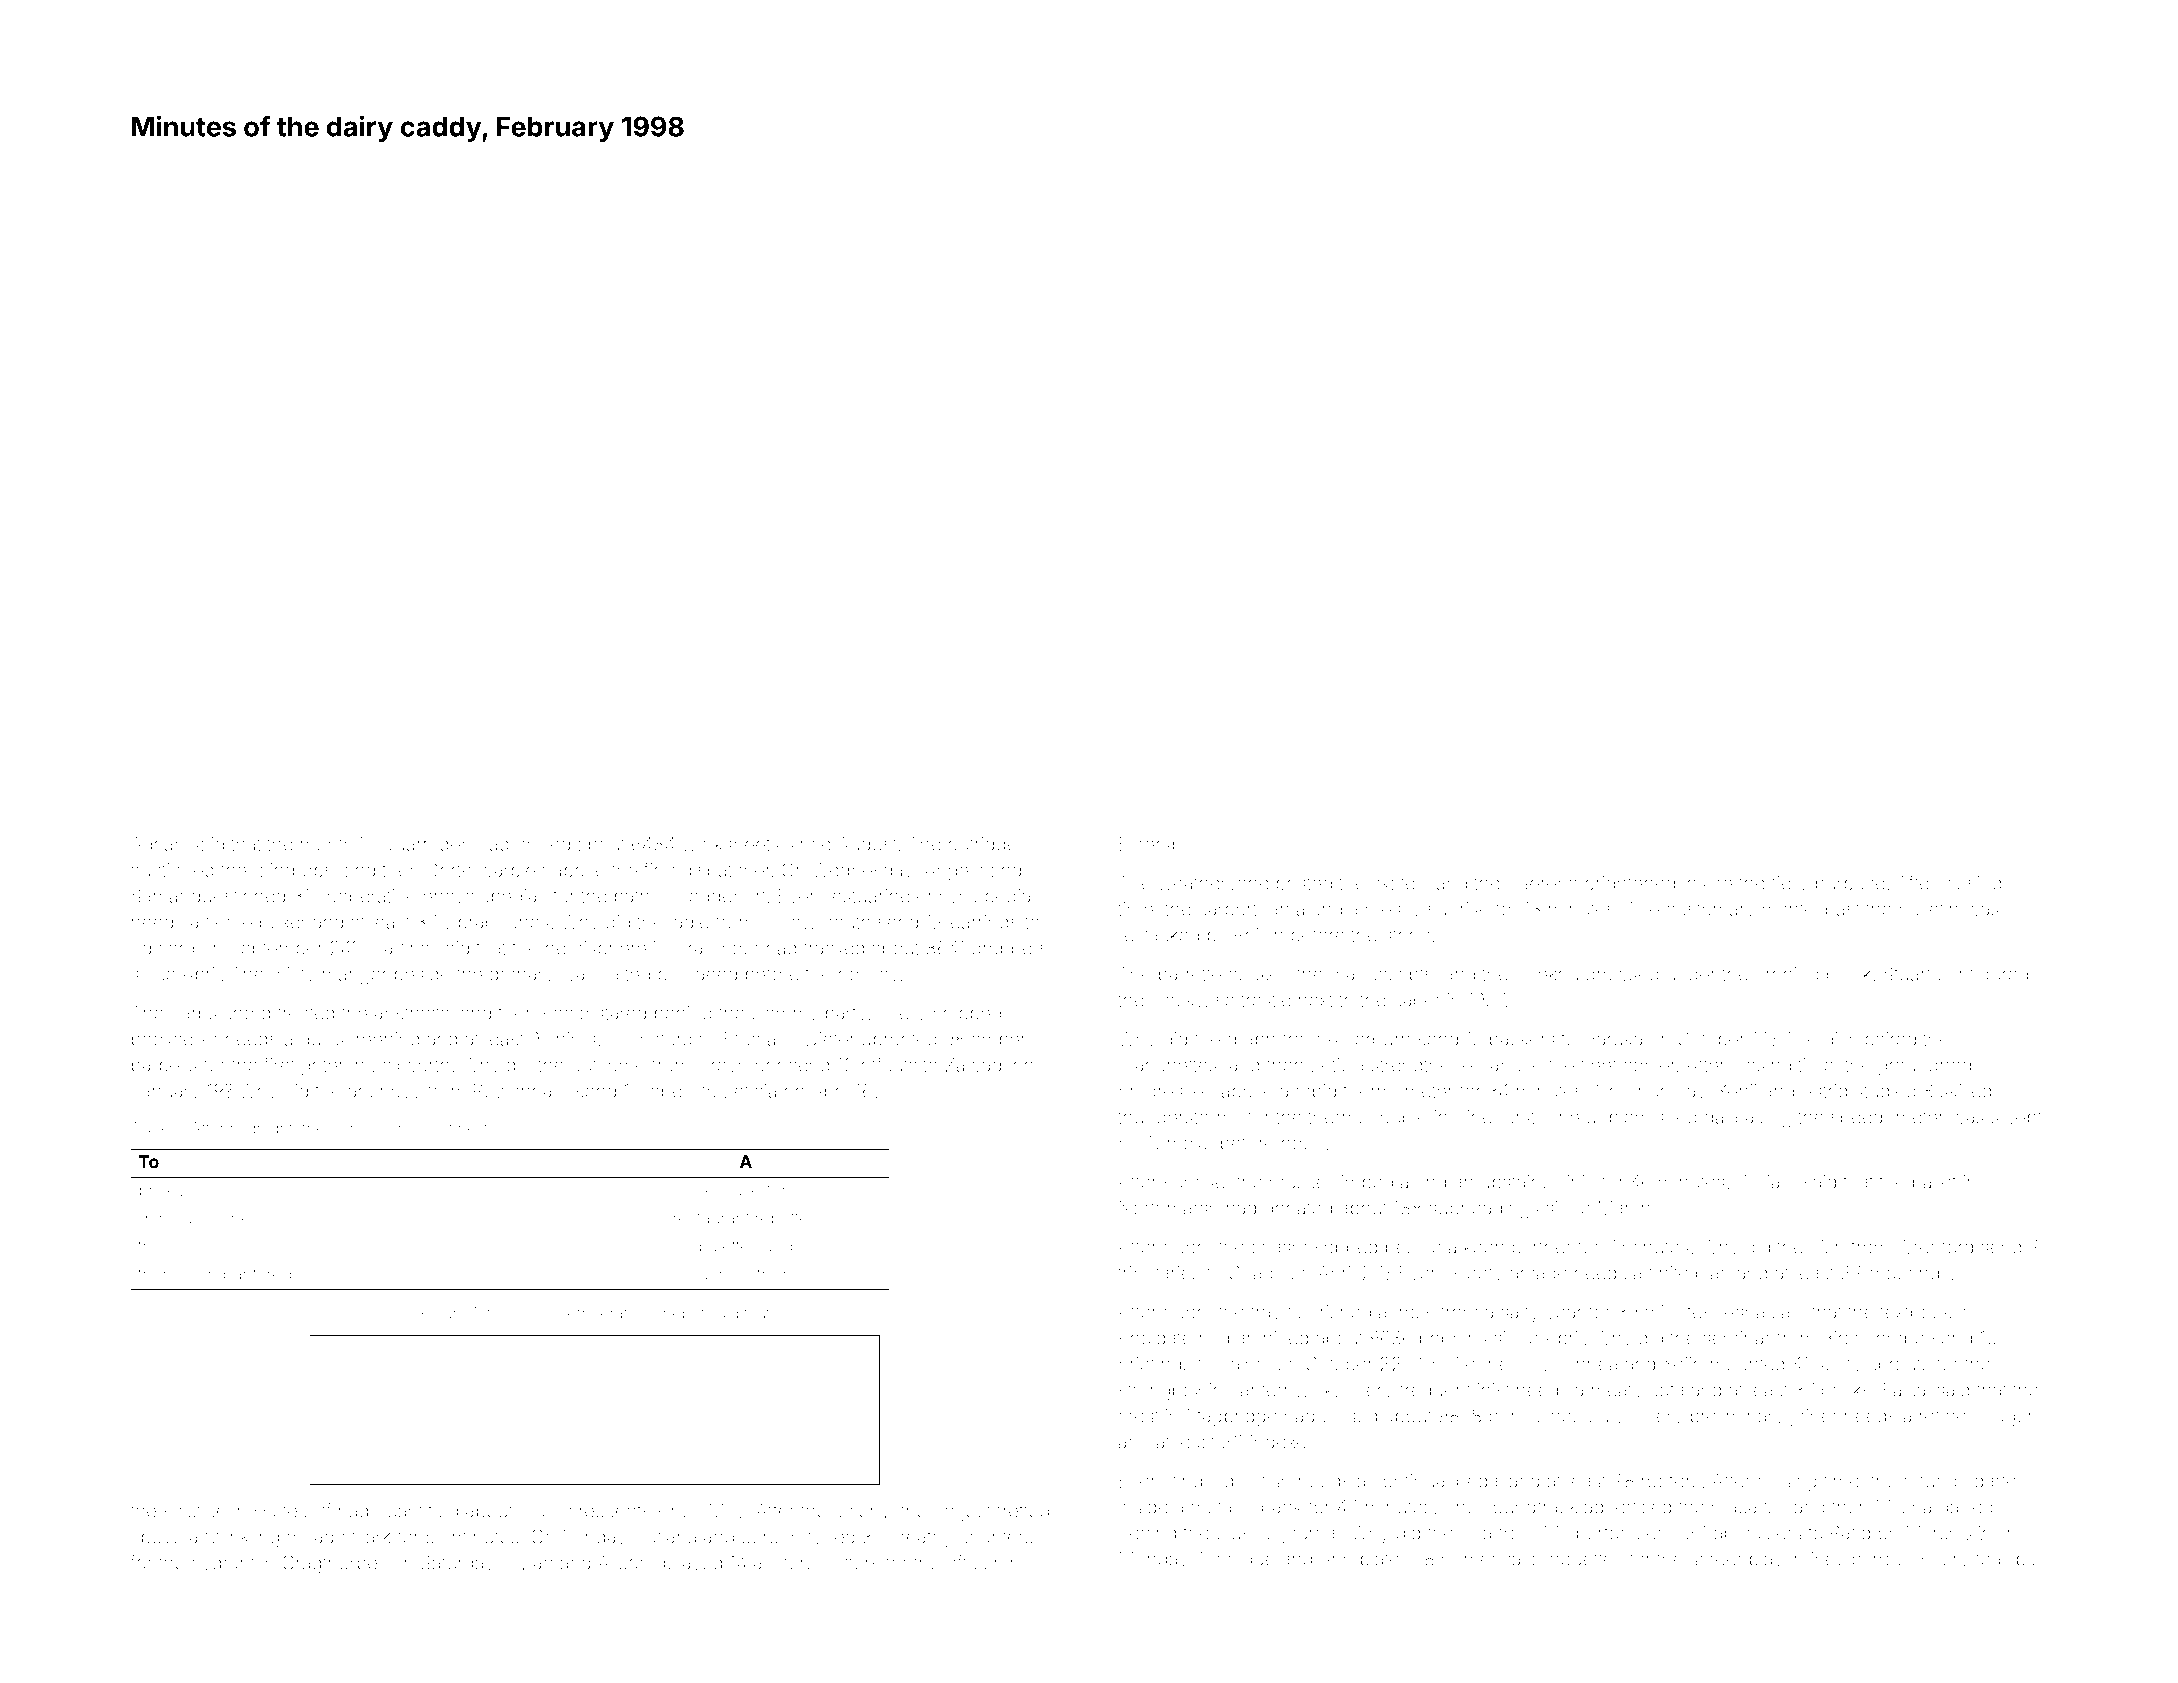 Image resolution: width=2178 pixels, height=1683 pixels. Describe the element at coordinates (1398, 1091) in the document. I see `thermometer` at that location.
